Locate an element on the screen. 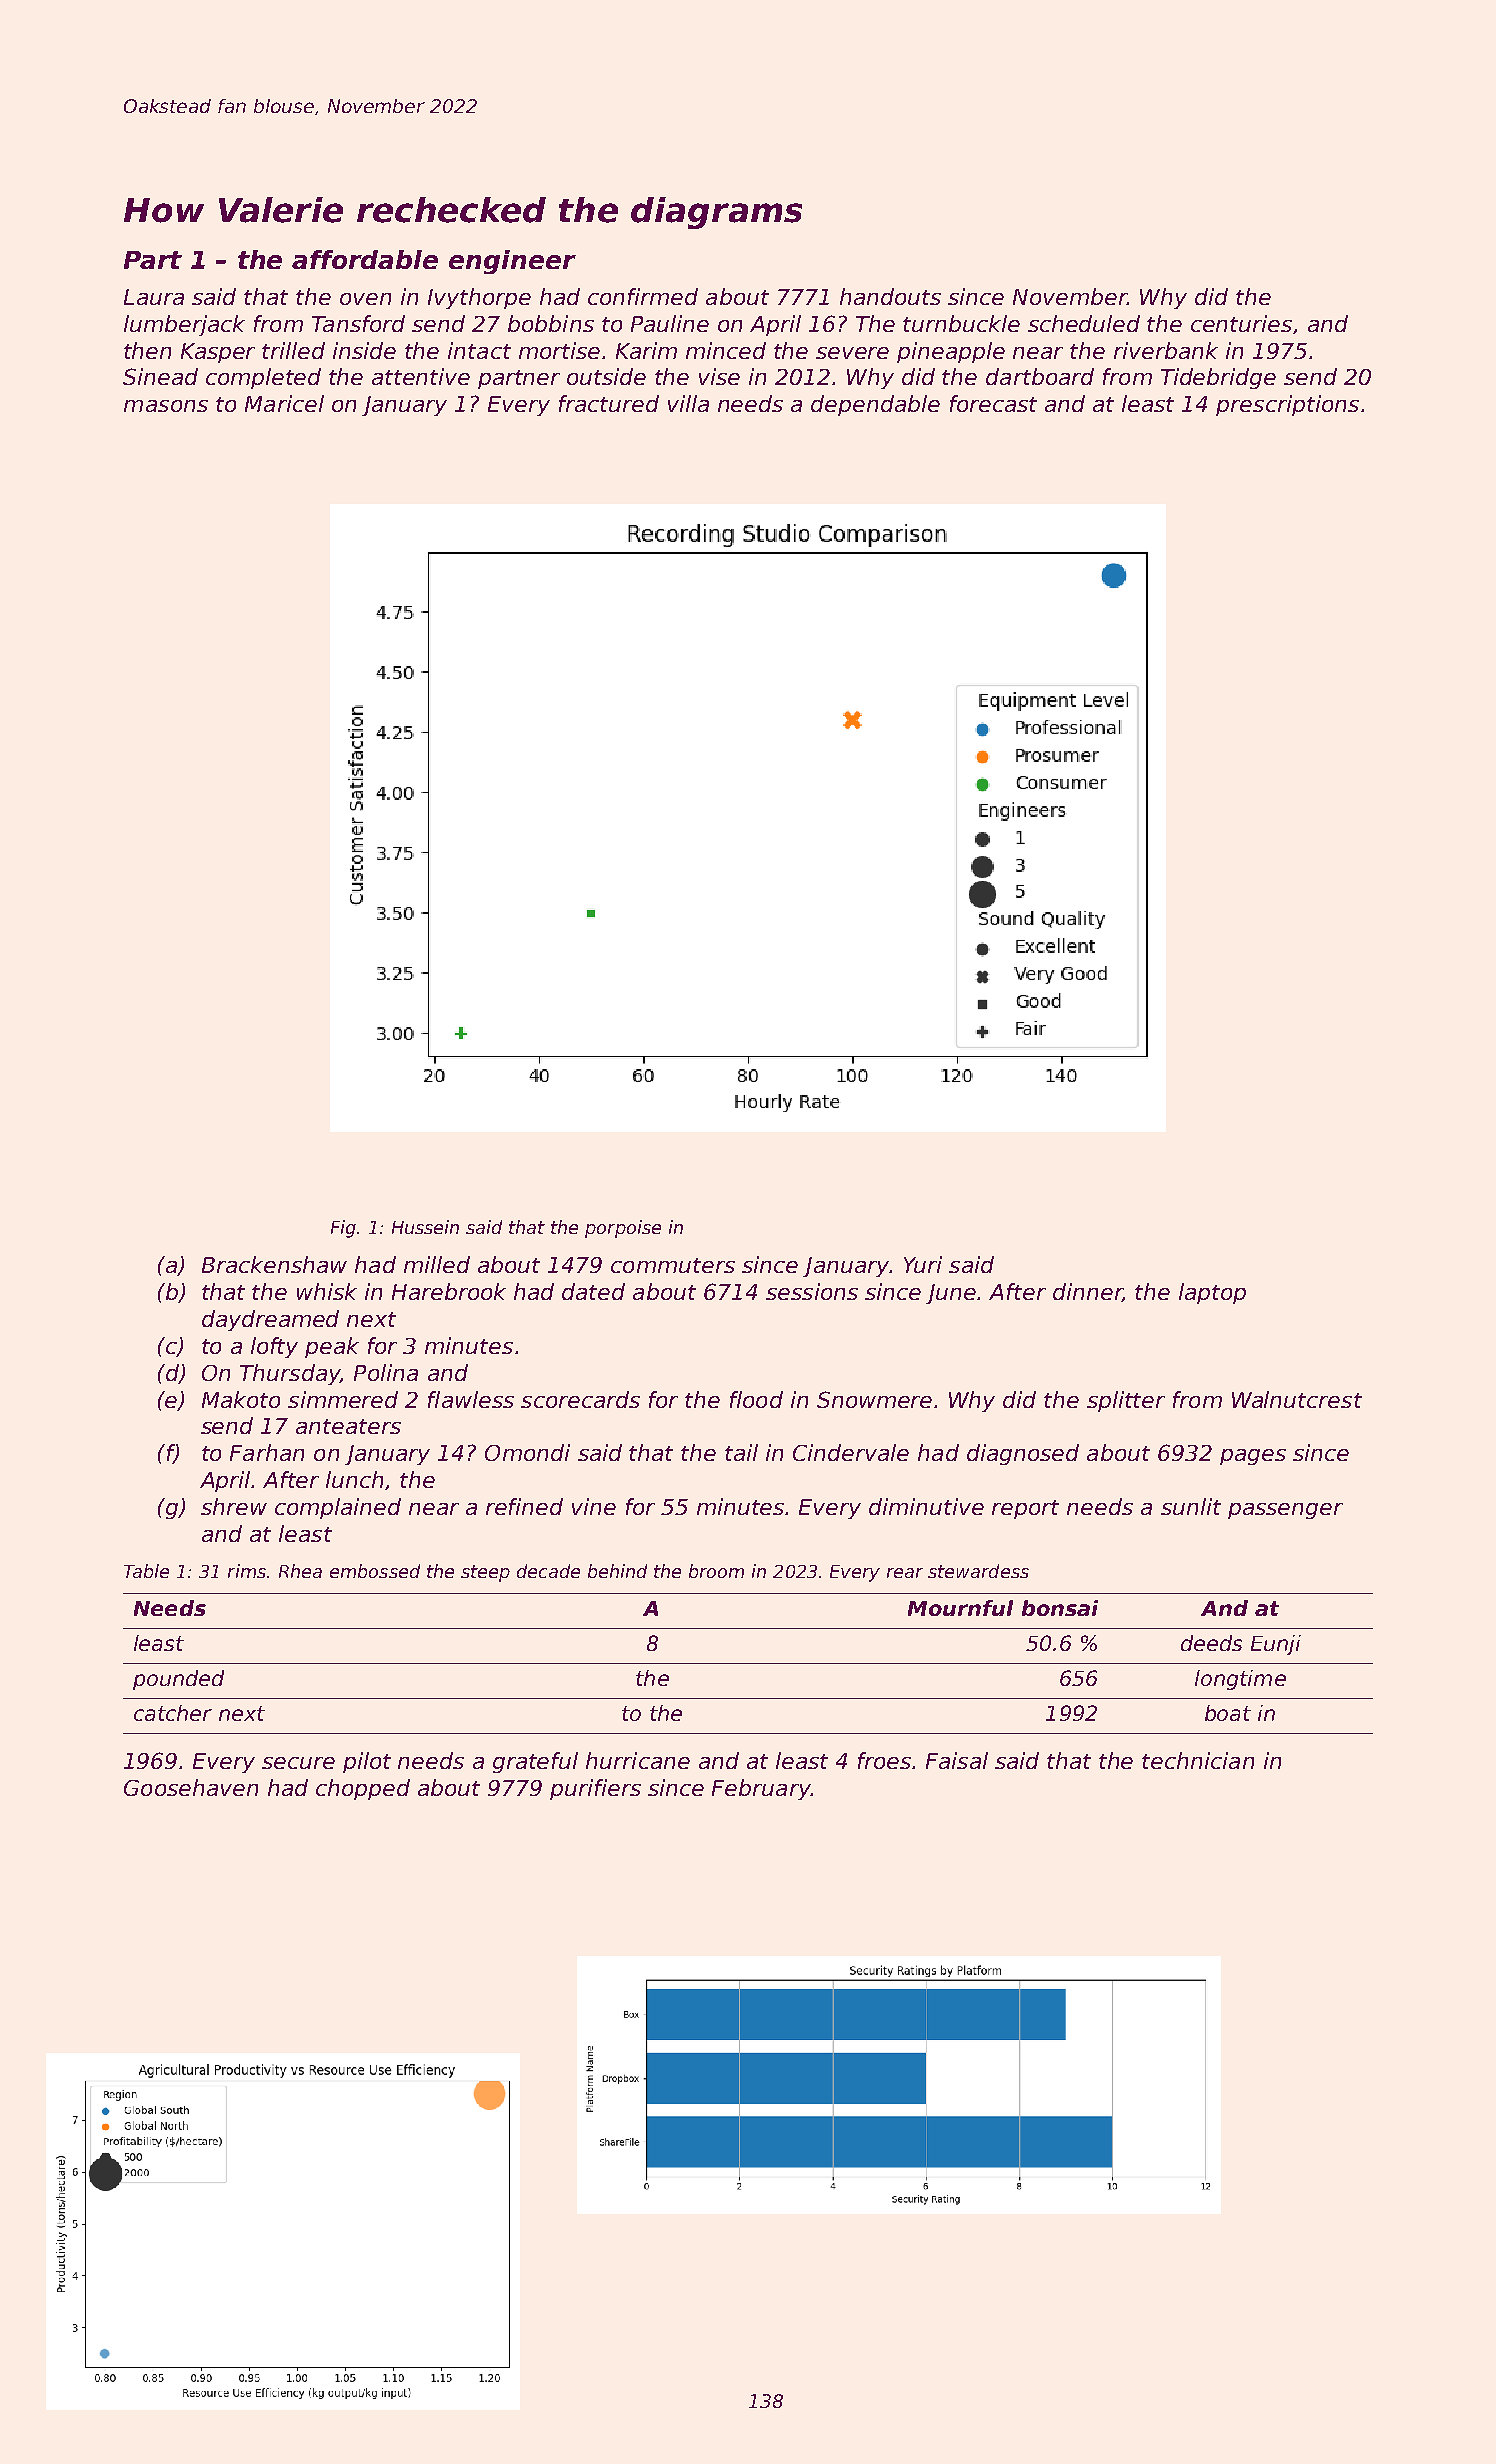  Goosehaven is located at coordinates (191, 1787).
